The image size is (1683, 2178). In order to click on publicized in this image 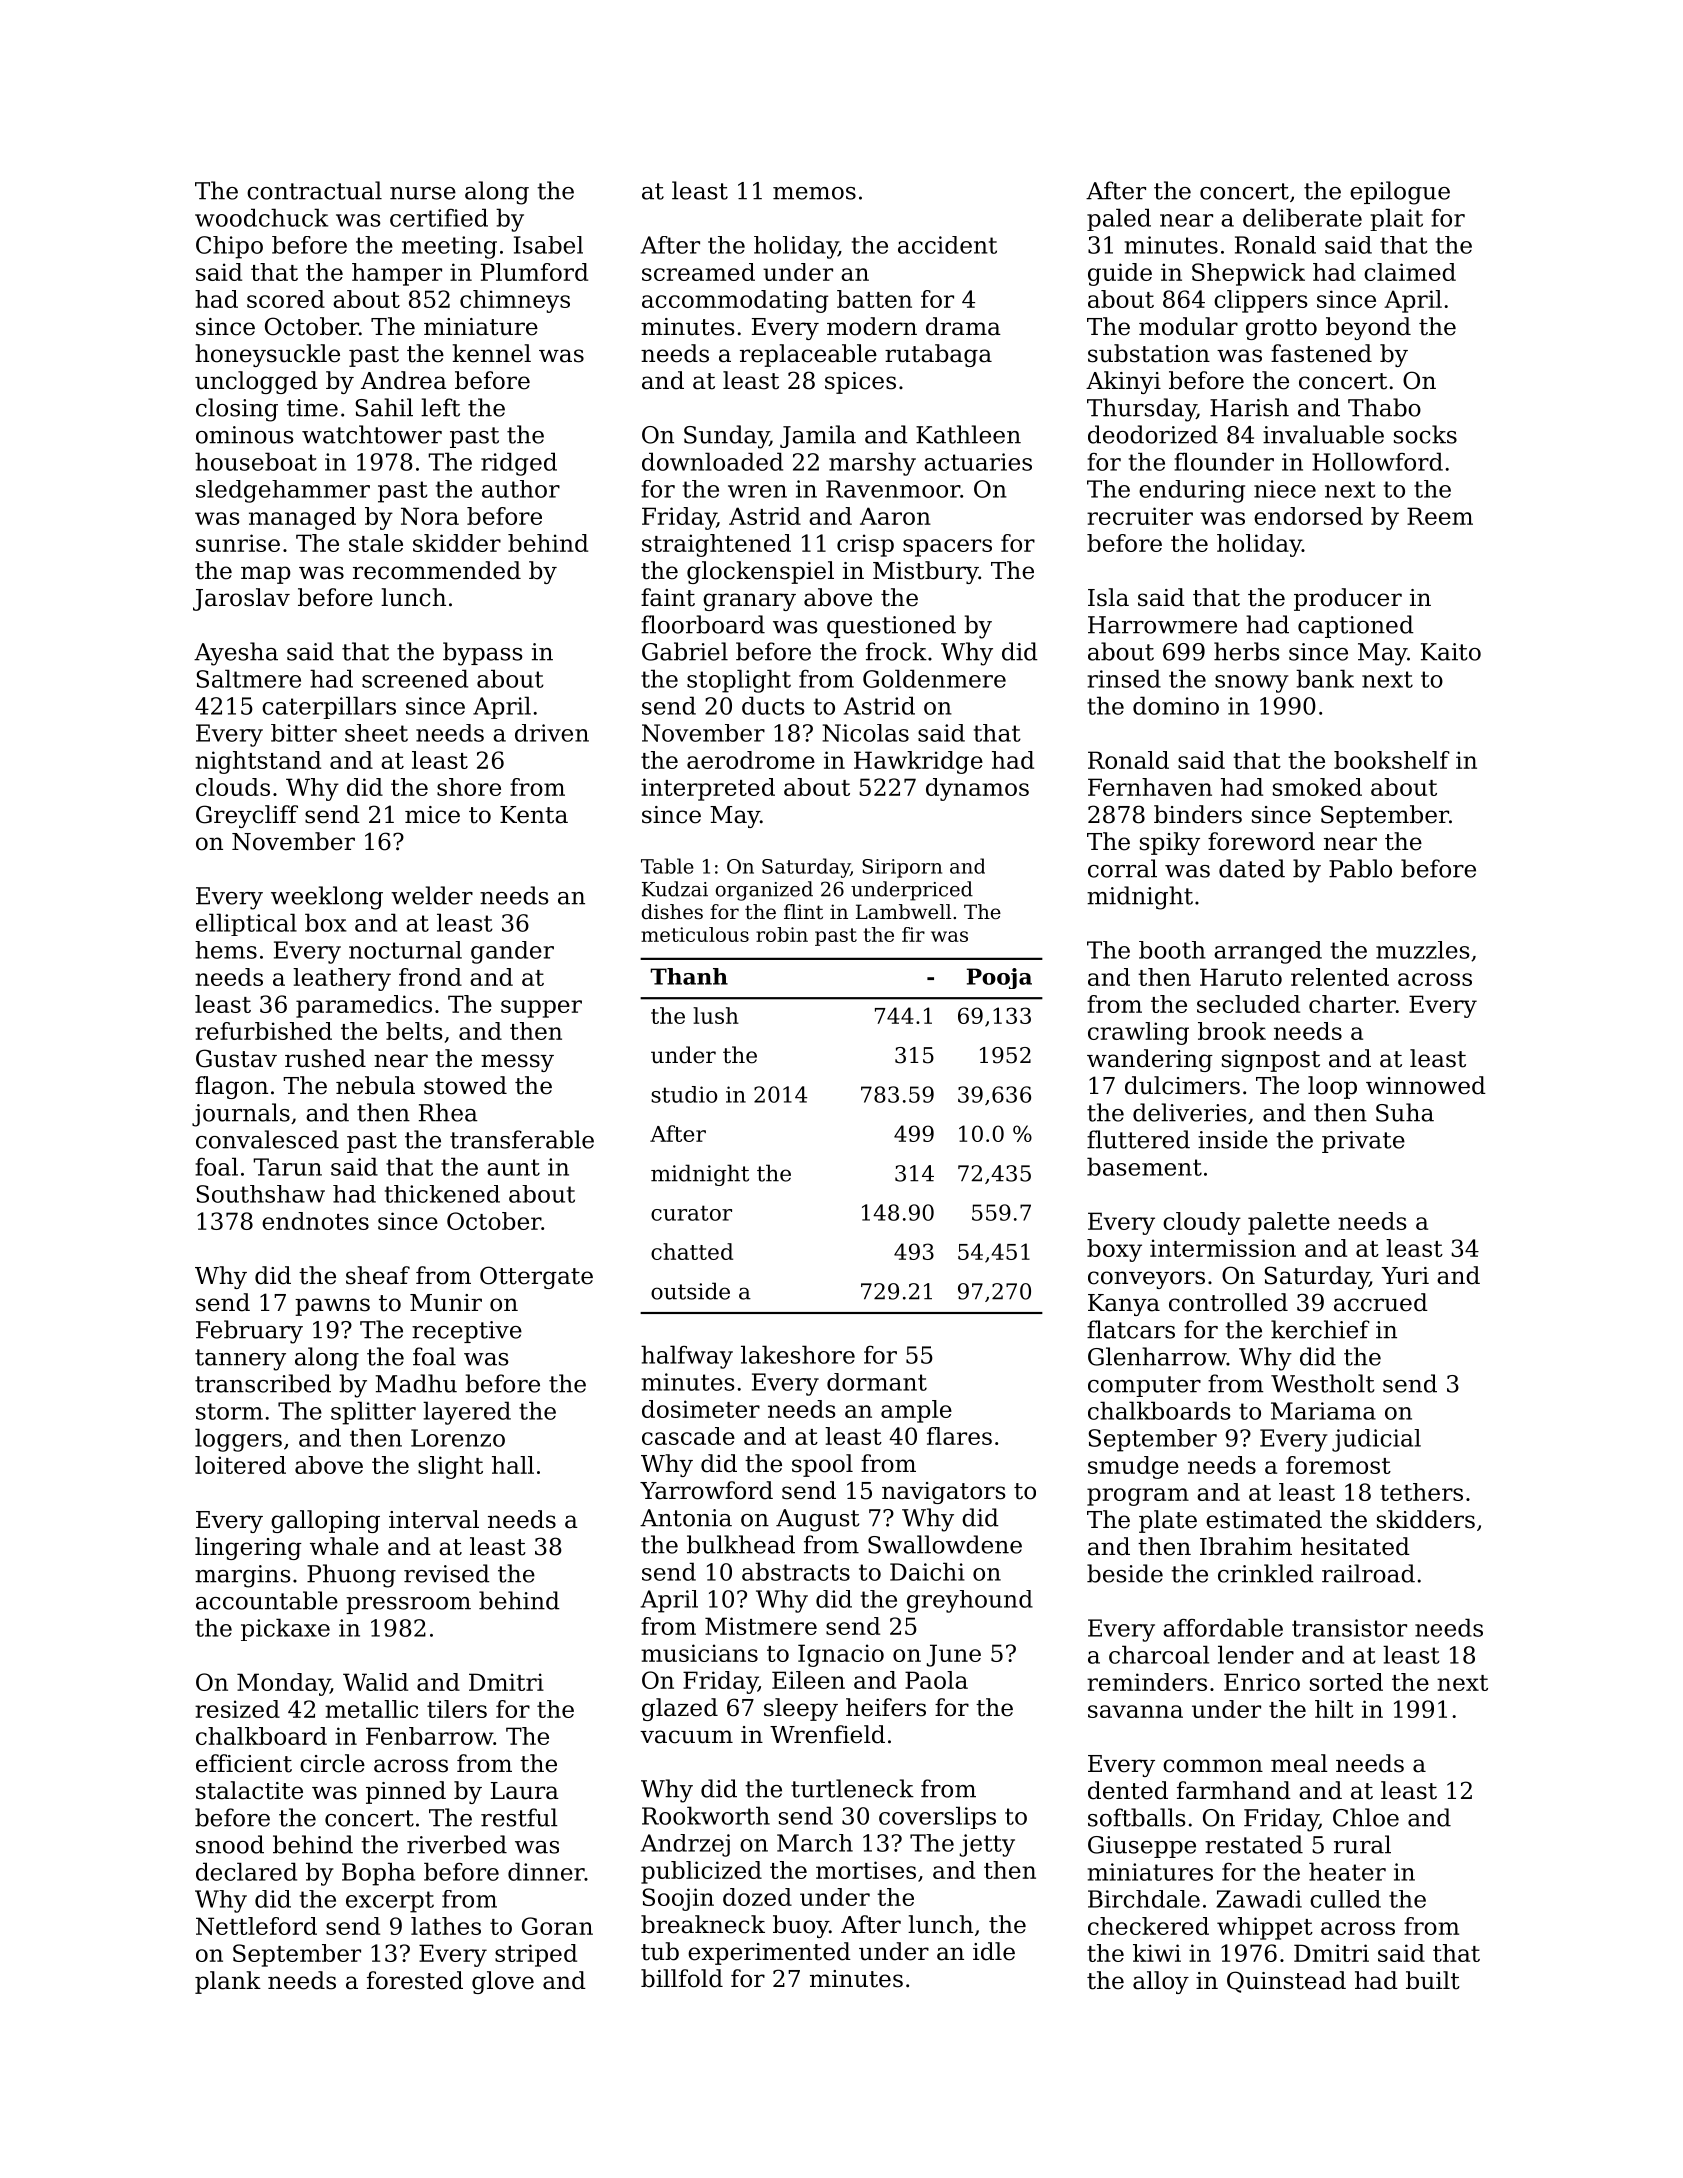, I will do `click(701, 1872)`.
